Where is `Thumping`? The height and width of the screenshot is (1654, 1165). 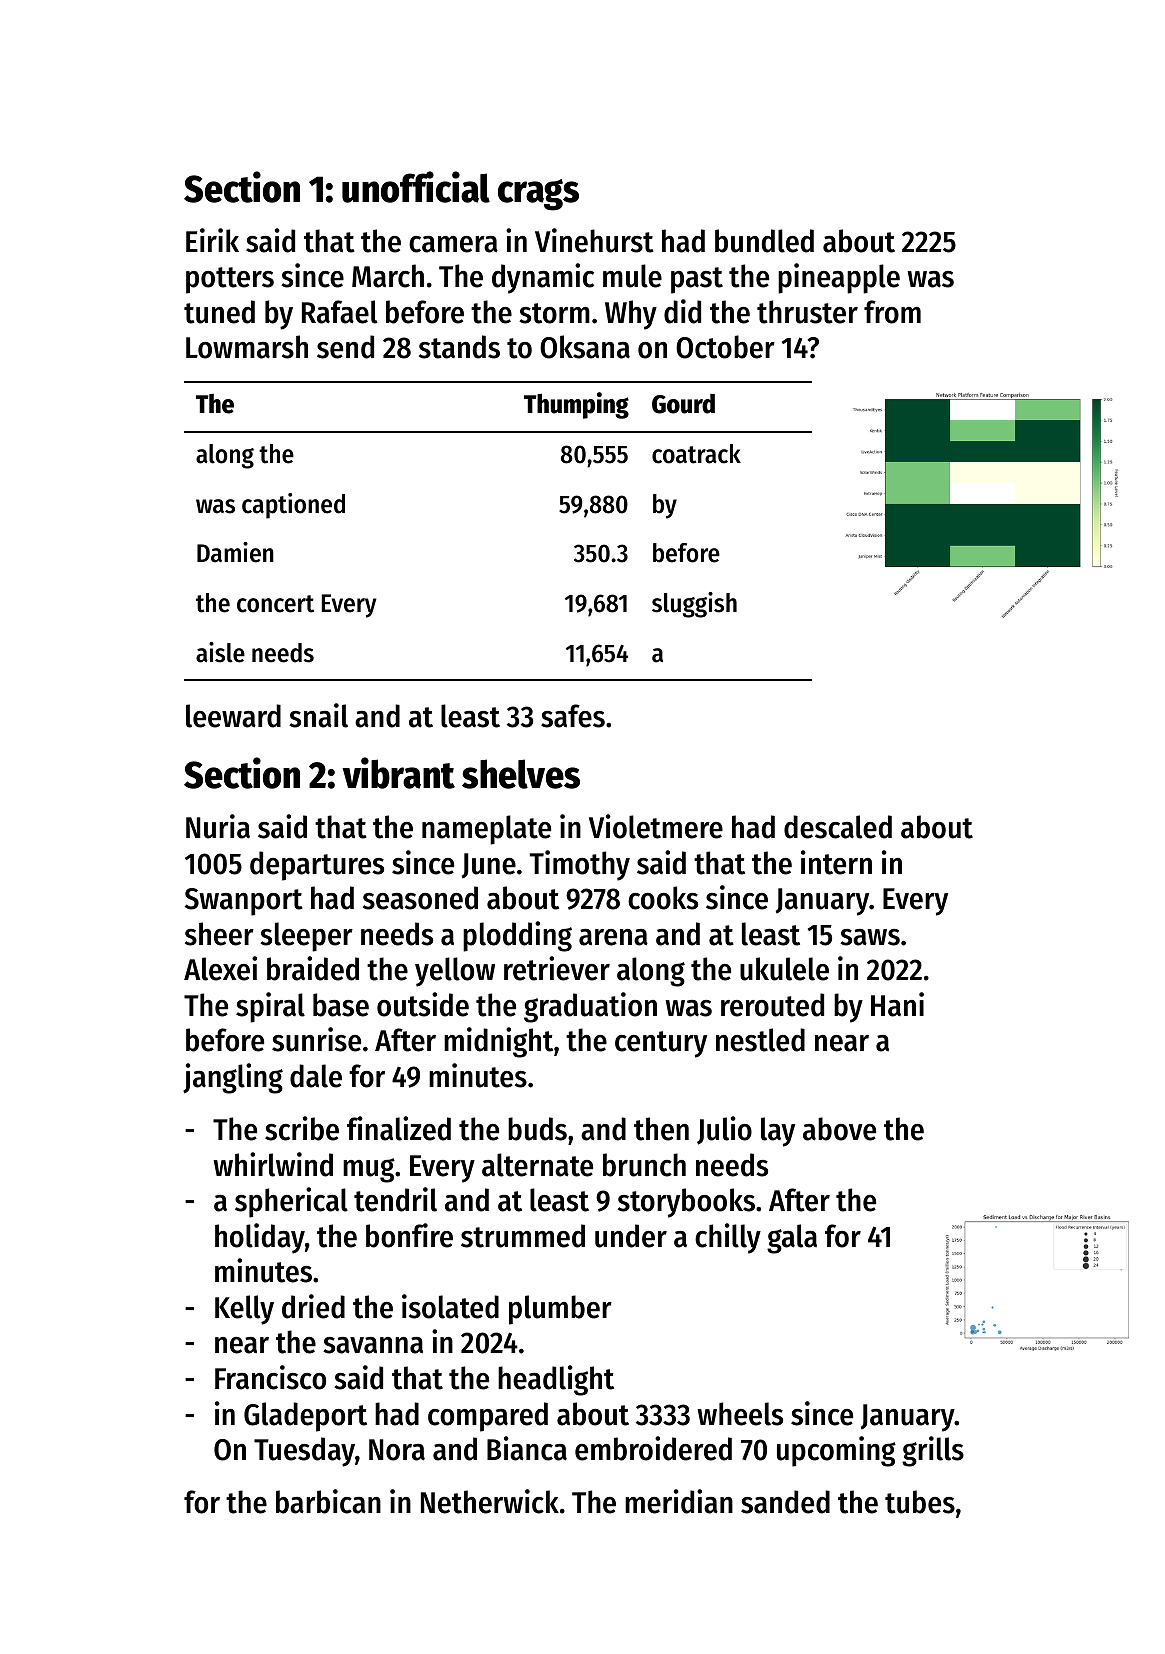 Thumping is located at coordinates (576, 405).
